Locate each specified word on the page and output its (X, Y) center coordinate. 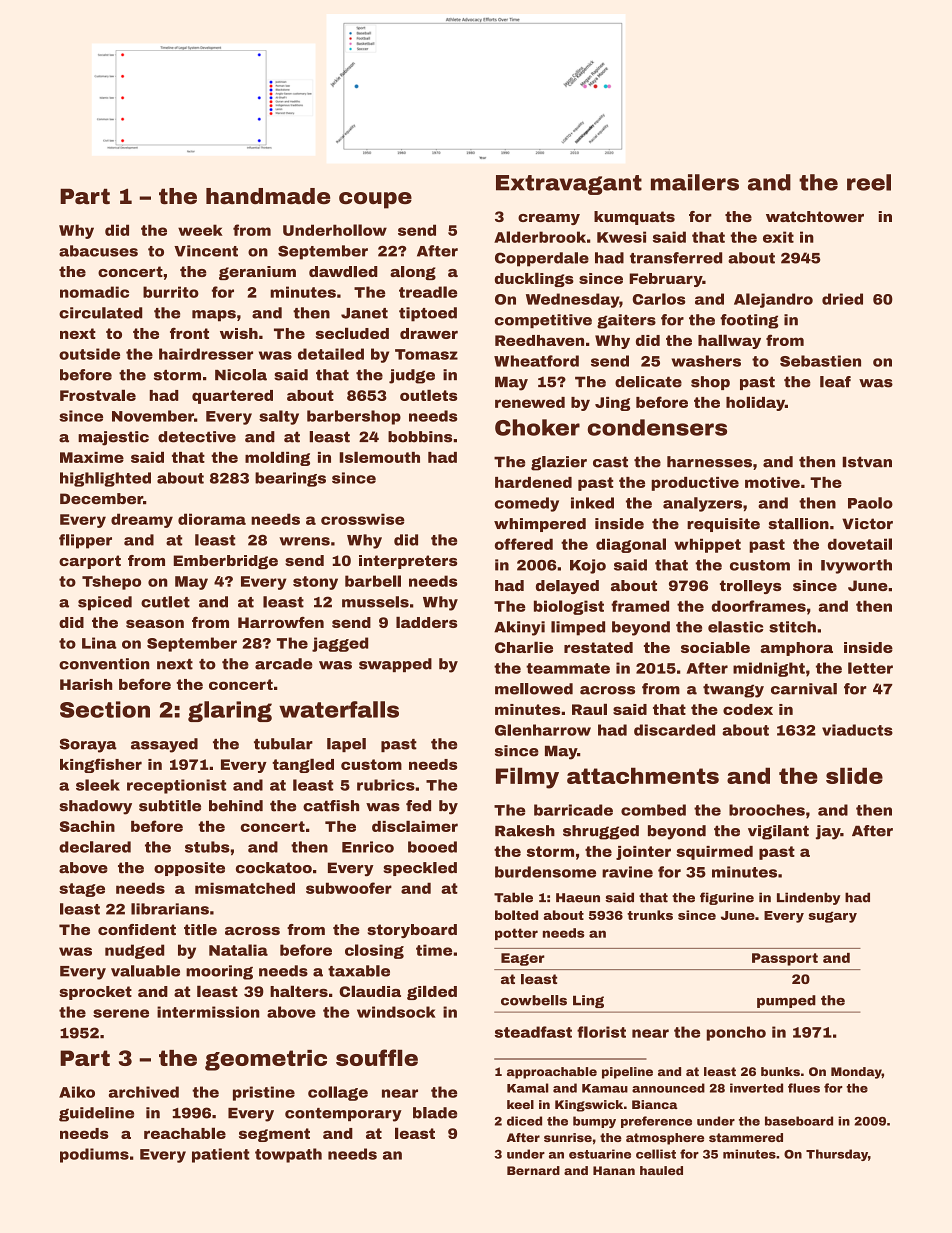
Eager (523, 959)
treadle (428, 292)
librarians (170, 909)
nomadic (94, 292)
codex (748, 709)
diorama (212, 519)
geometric (266, 1060)
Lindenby (809, 898)
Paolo (870, 503)
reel (869, 182)
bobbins (420, 437)
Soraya (88, 745)
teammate (568, 668)
